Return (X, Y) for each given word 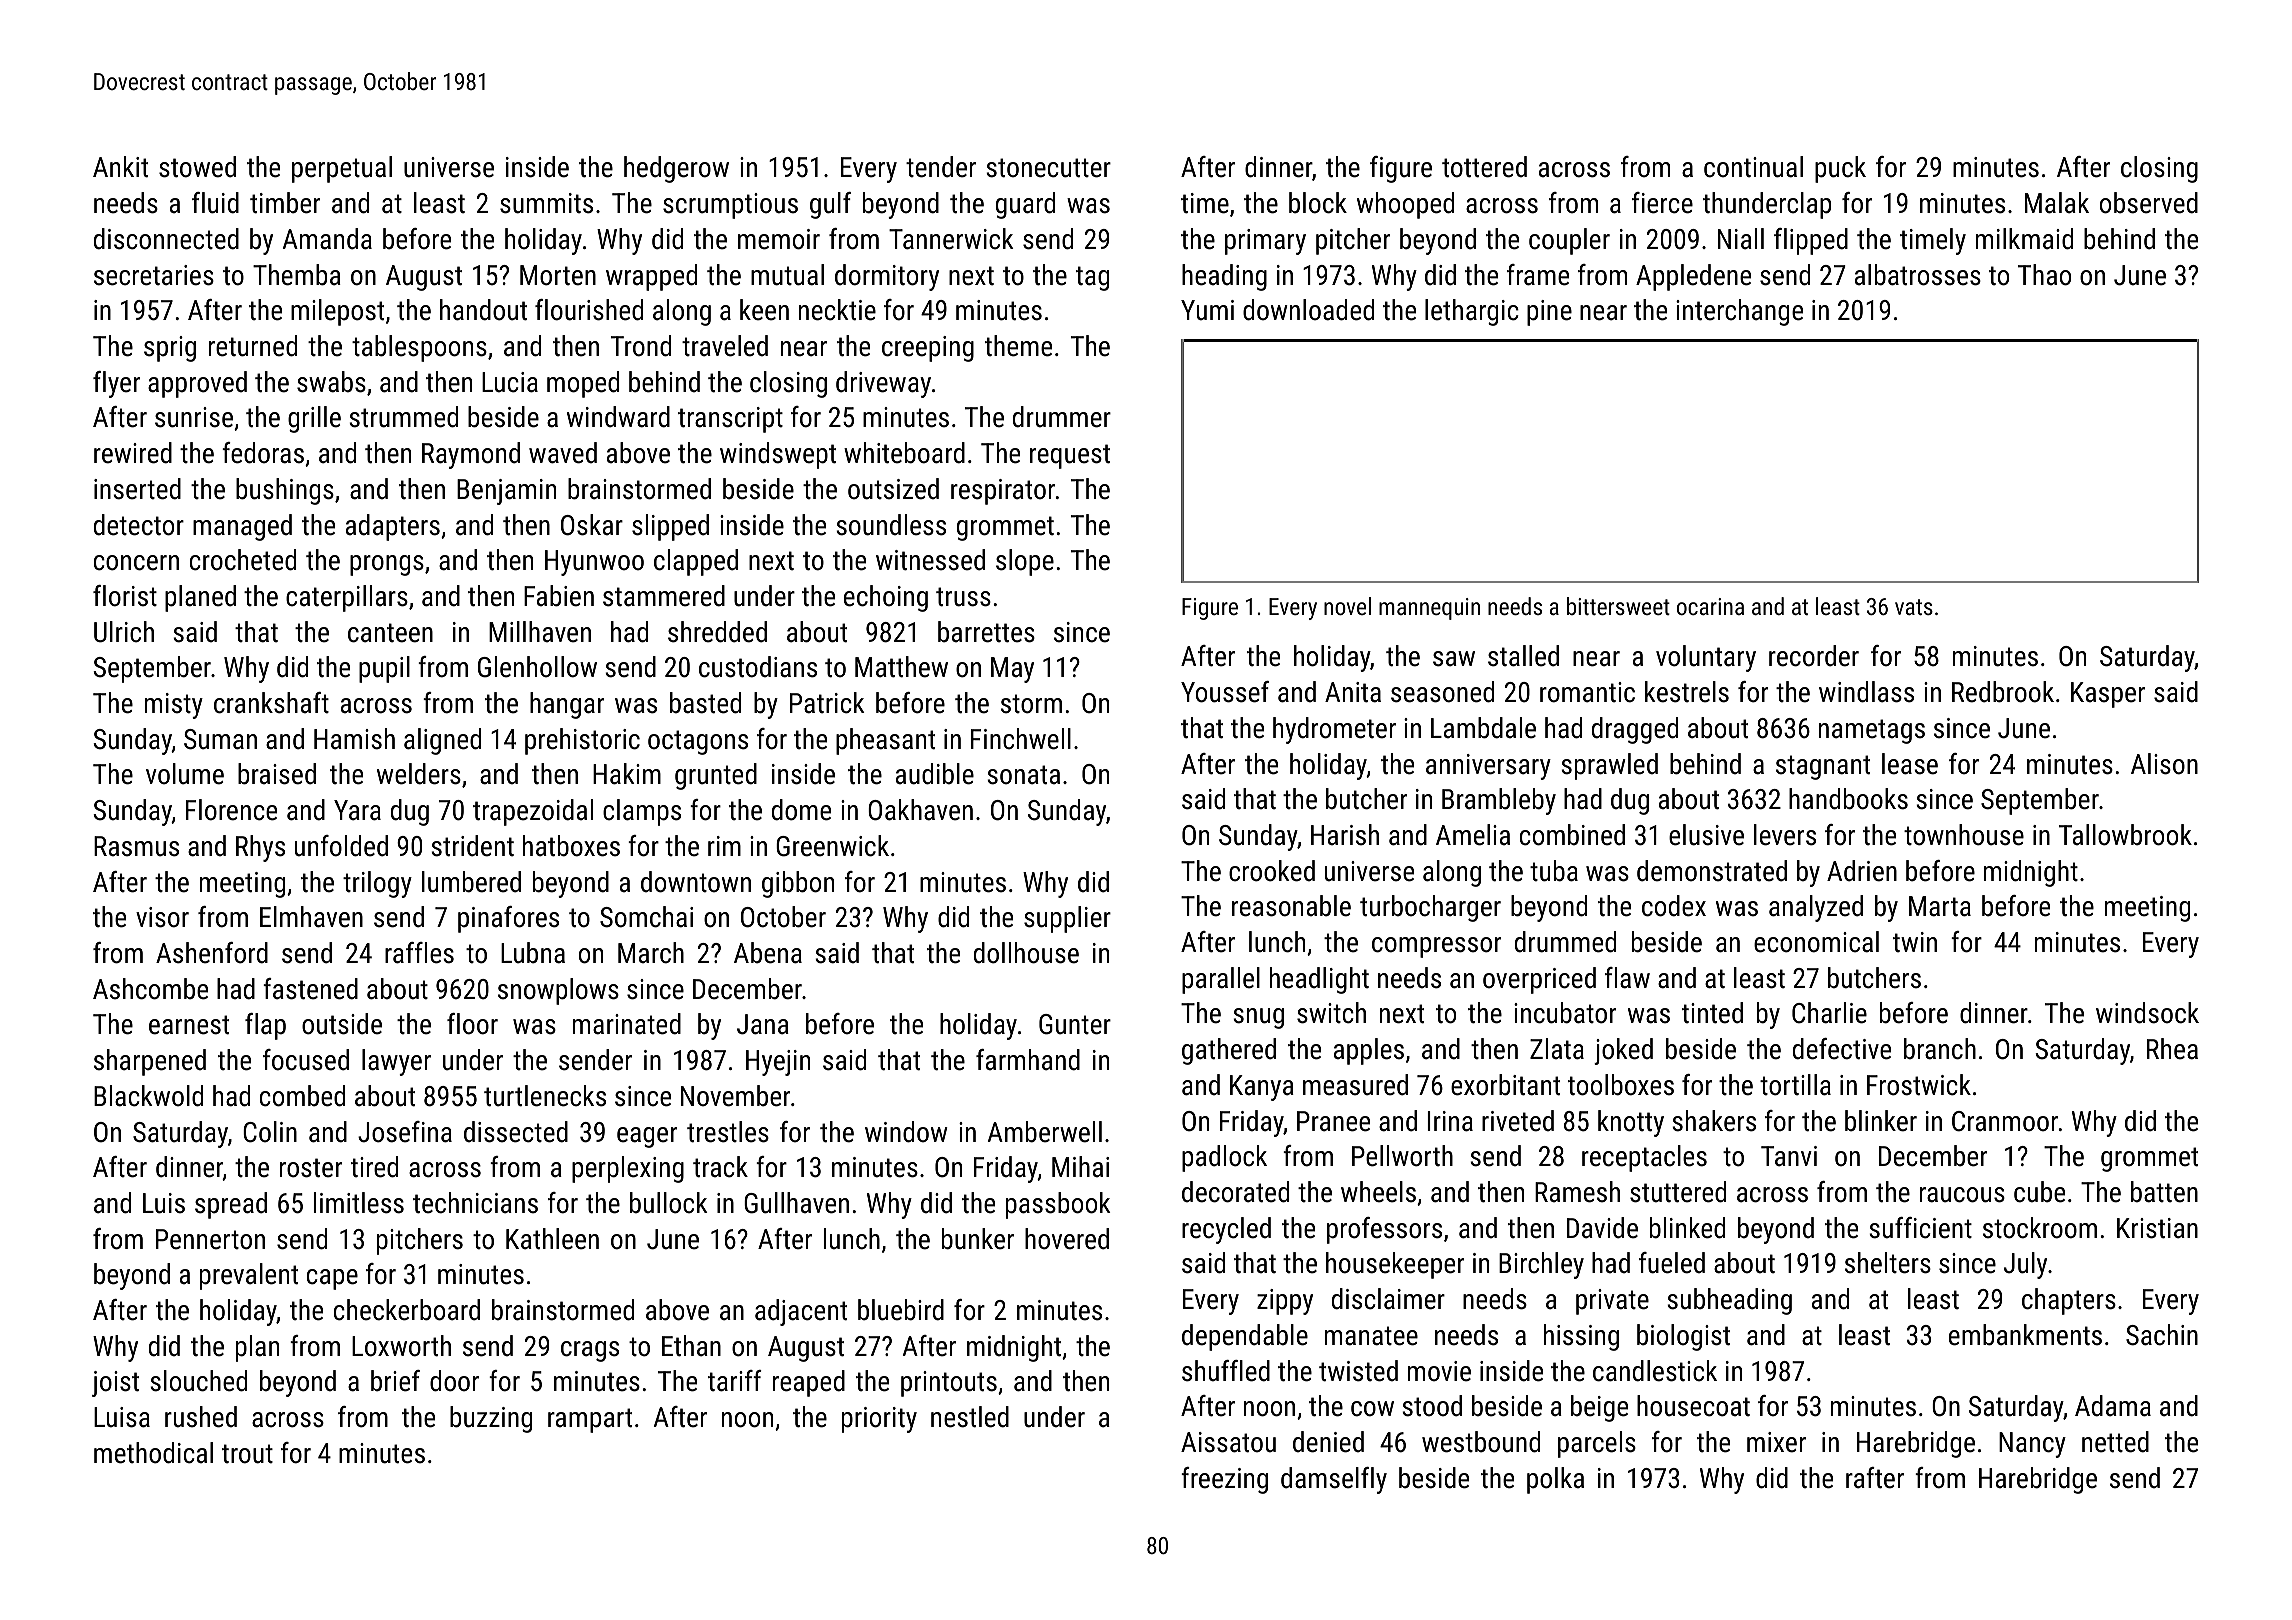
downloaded (1308, 310)
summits (546, 203)
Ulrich (124, 632)
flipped (1811, 241)
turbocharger (1430, 908)
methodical (153, 1453)
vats (1914, 607)
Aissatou (1228, 1442)
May (1012, 670)
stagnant (1823, 767)
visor (162, 917)
